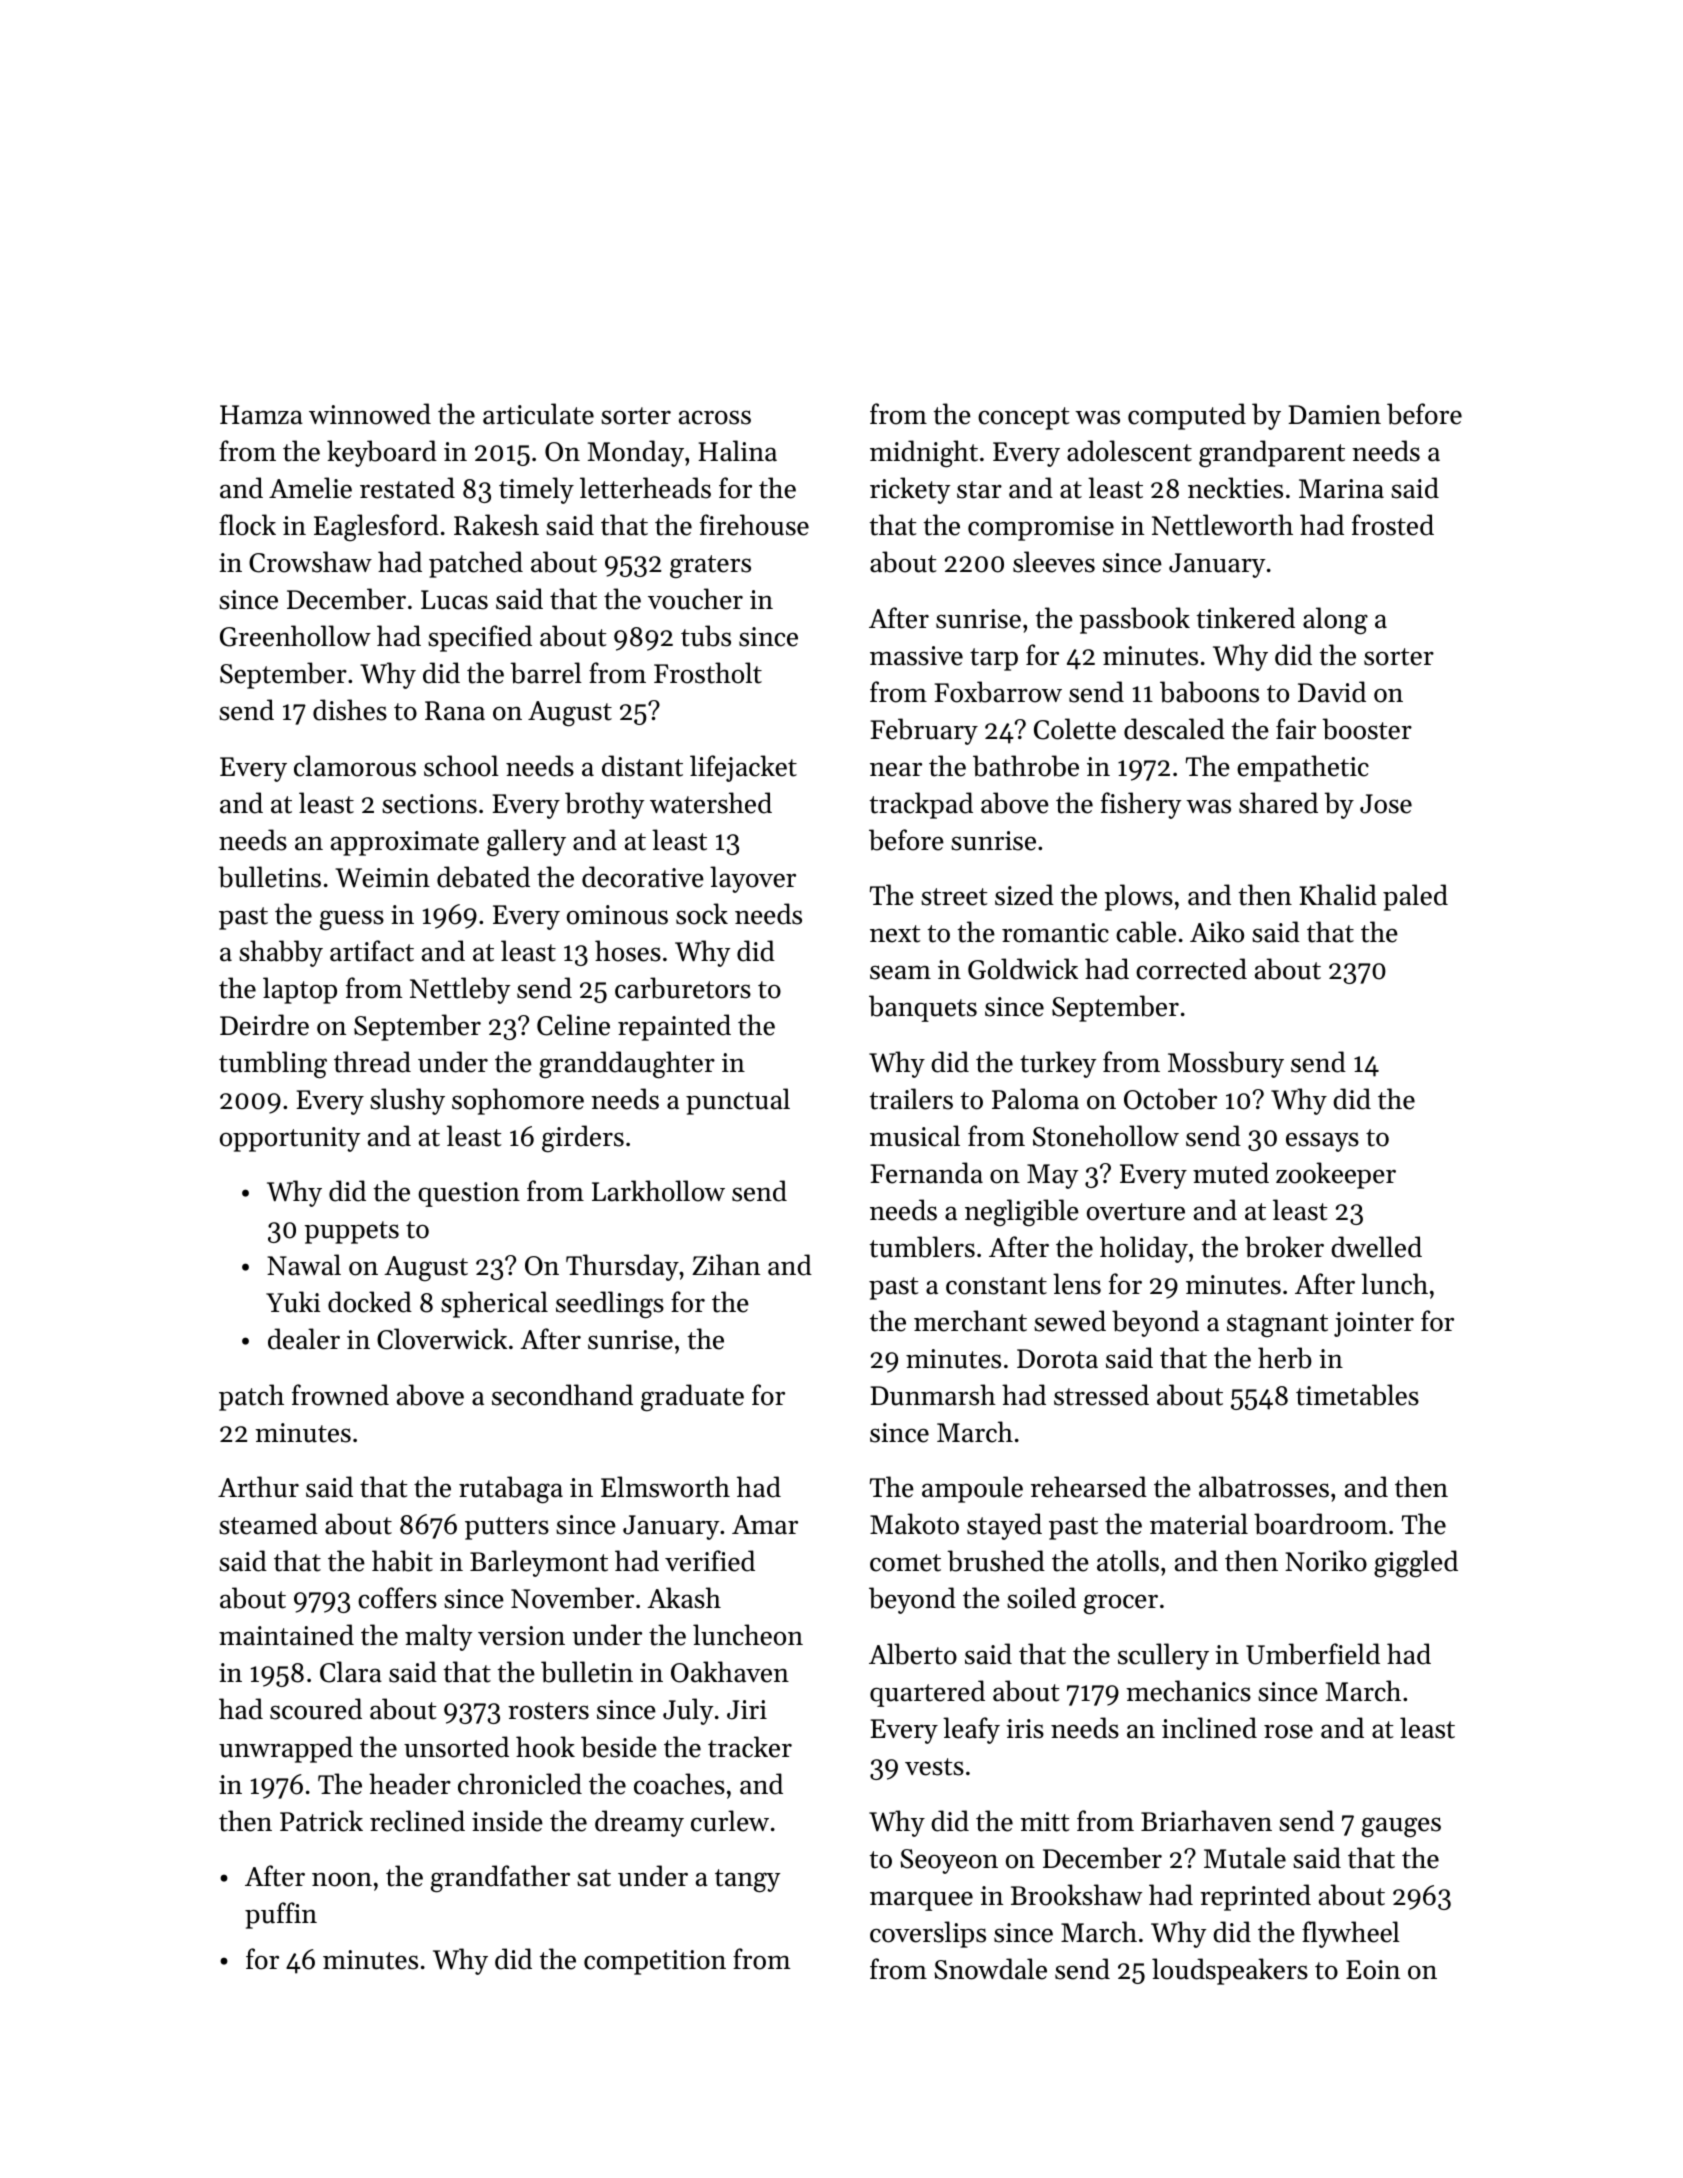  What do you see at coordinates (895, 934) in the screenshot?
I see `next` at bounding box center [895, 934].
